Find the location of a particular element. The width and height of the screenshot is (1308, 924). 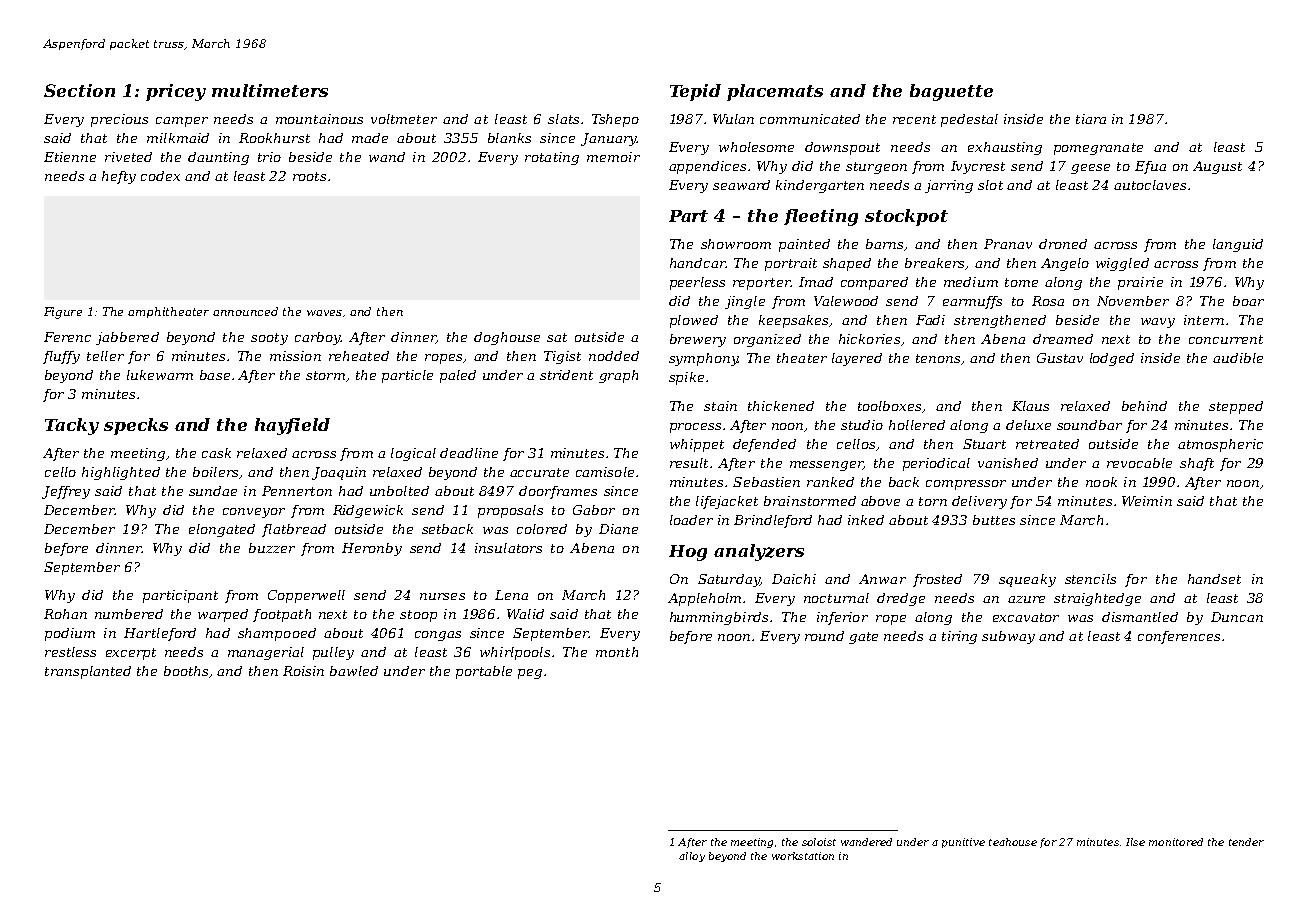

baguette is located at coordinates (951, 92).
